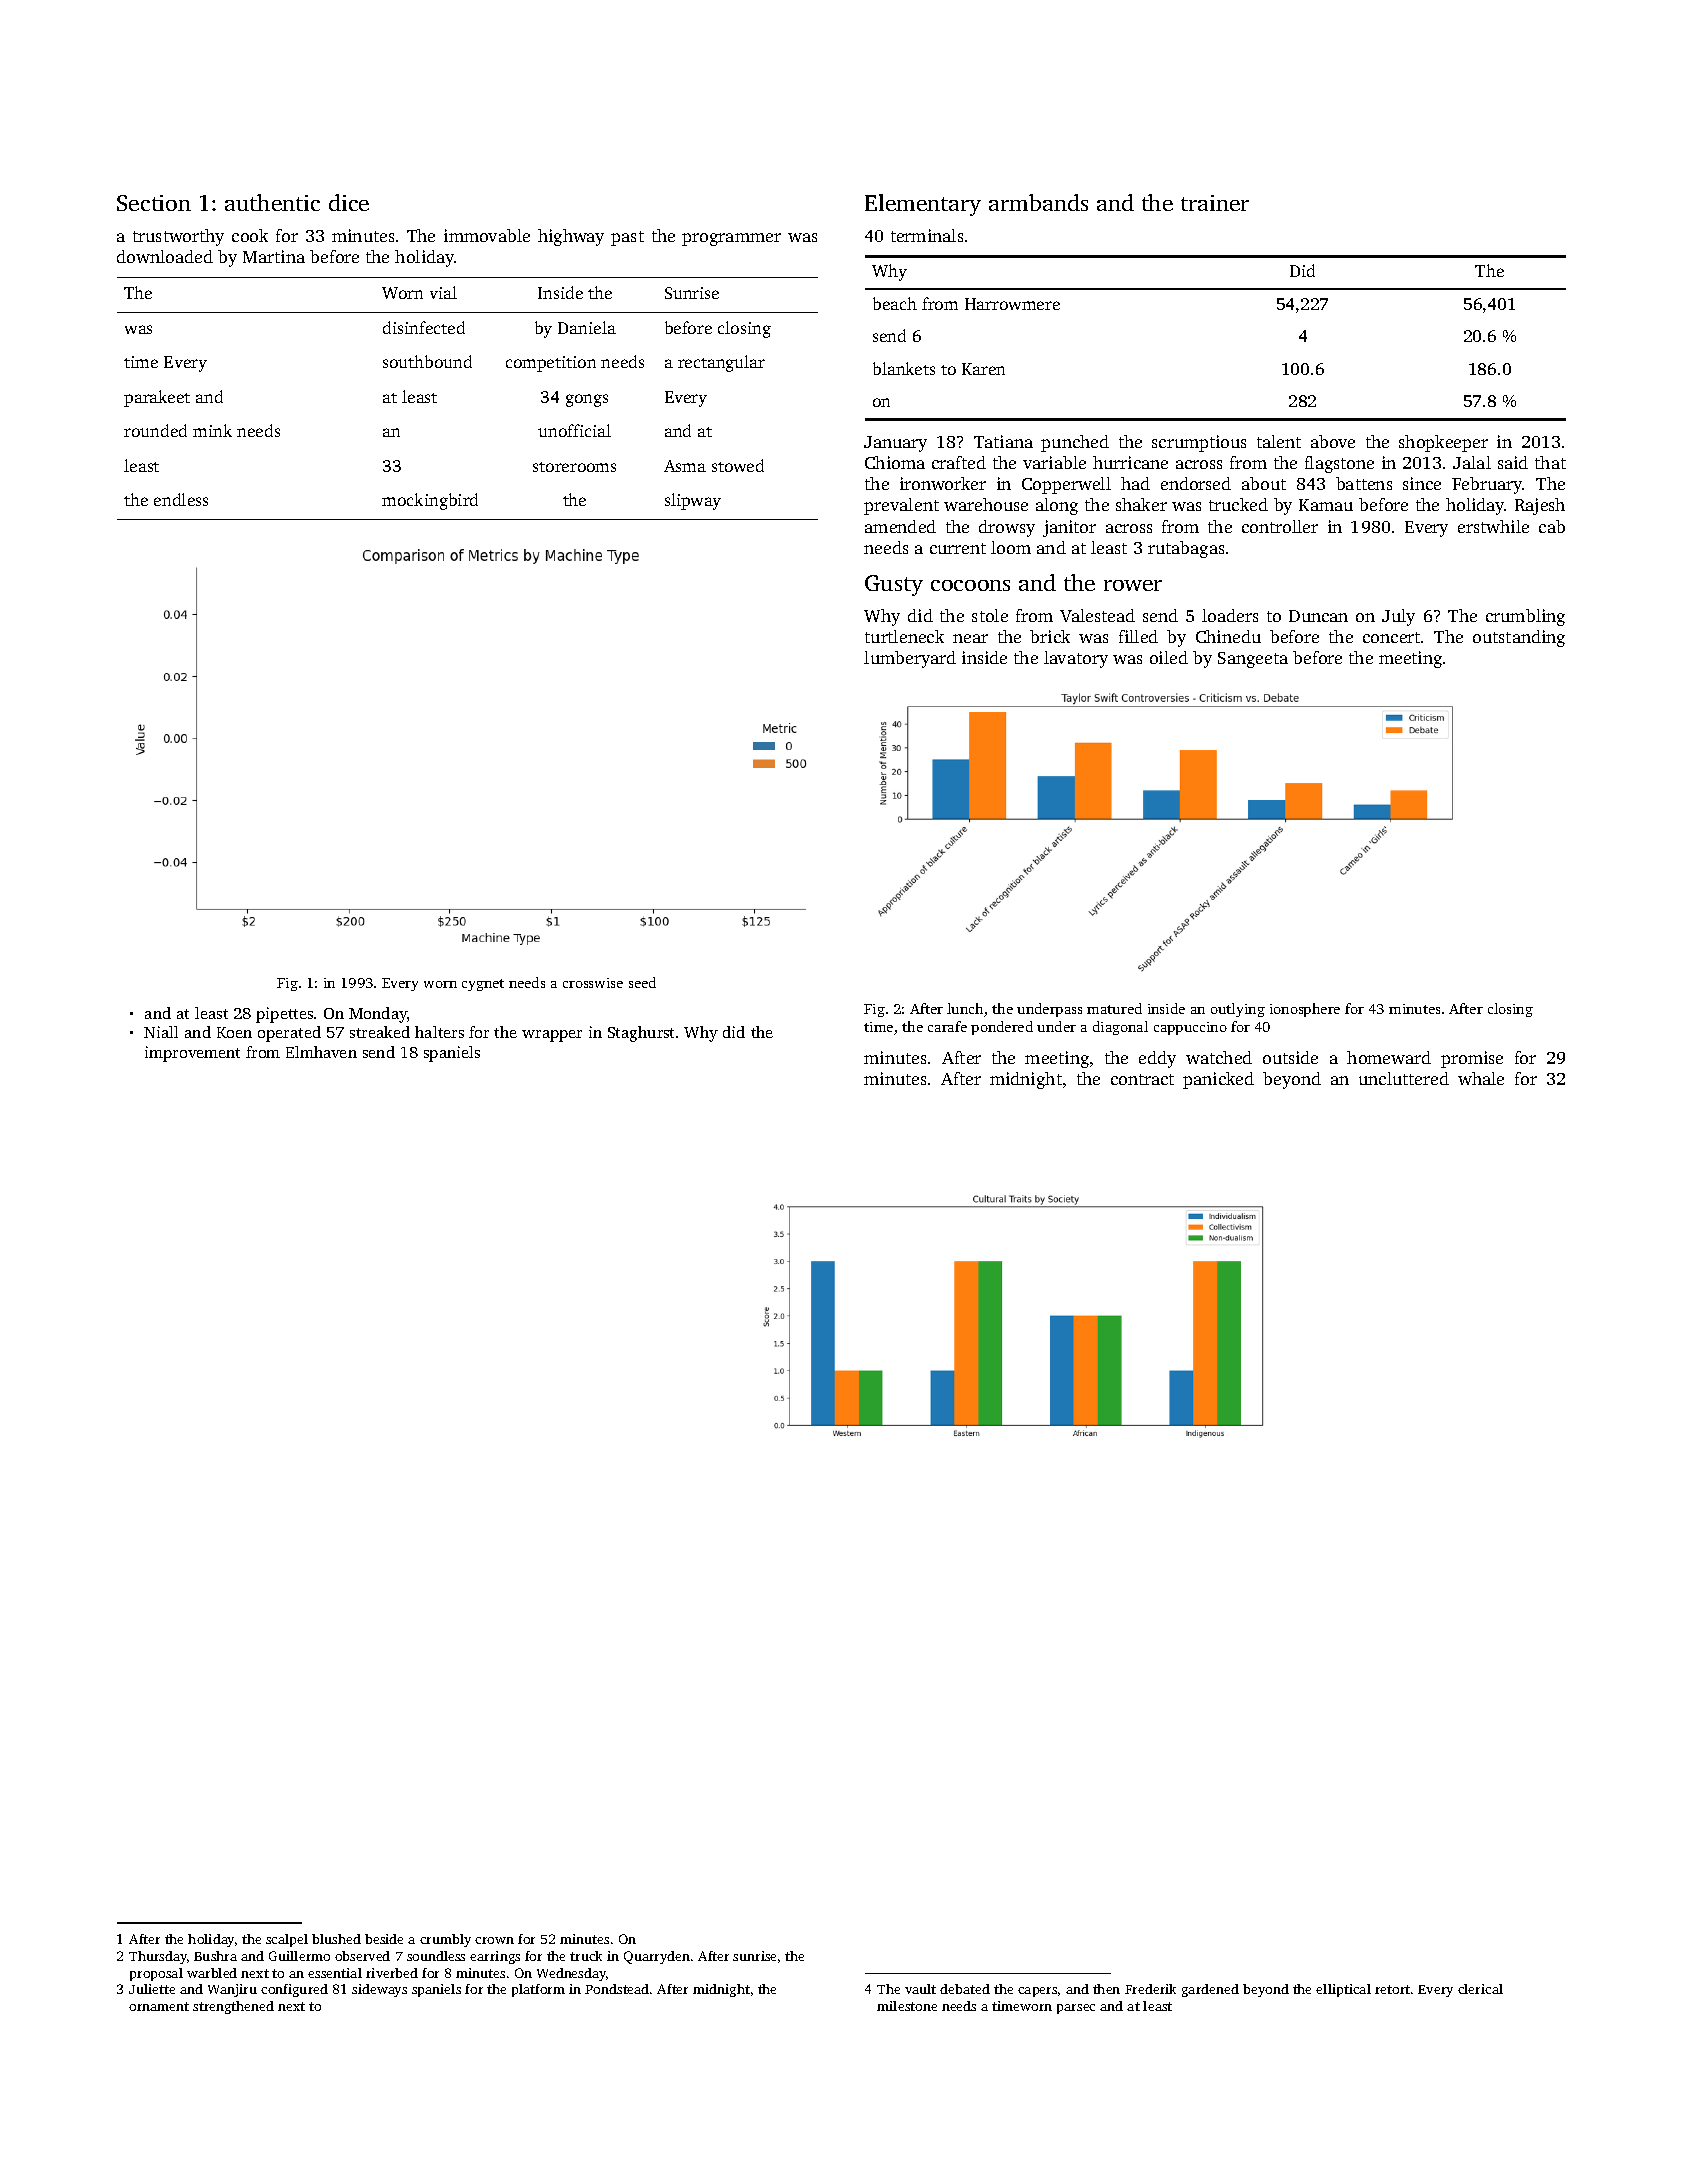  What do you see at coordinates (1279, 441) in the document?
I see `talent` at bounding box center [1279, 441].
